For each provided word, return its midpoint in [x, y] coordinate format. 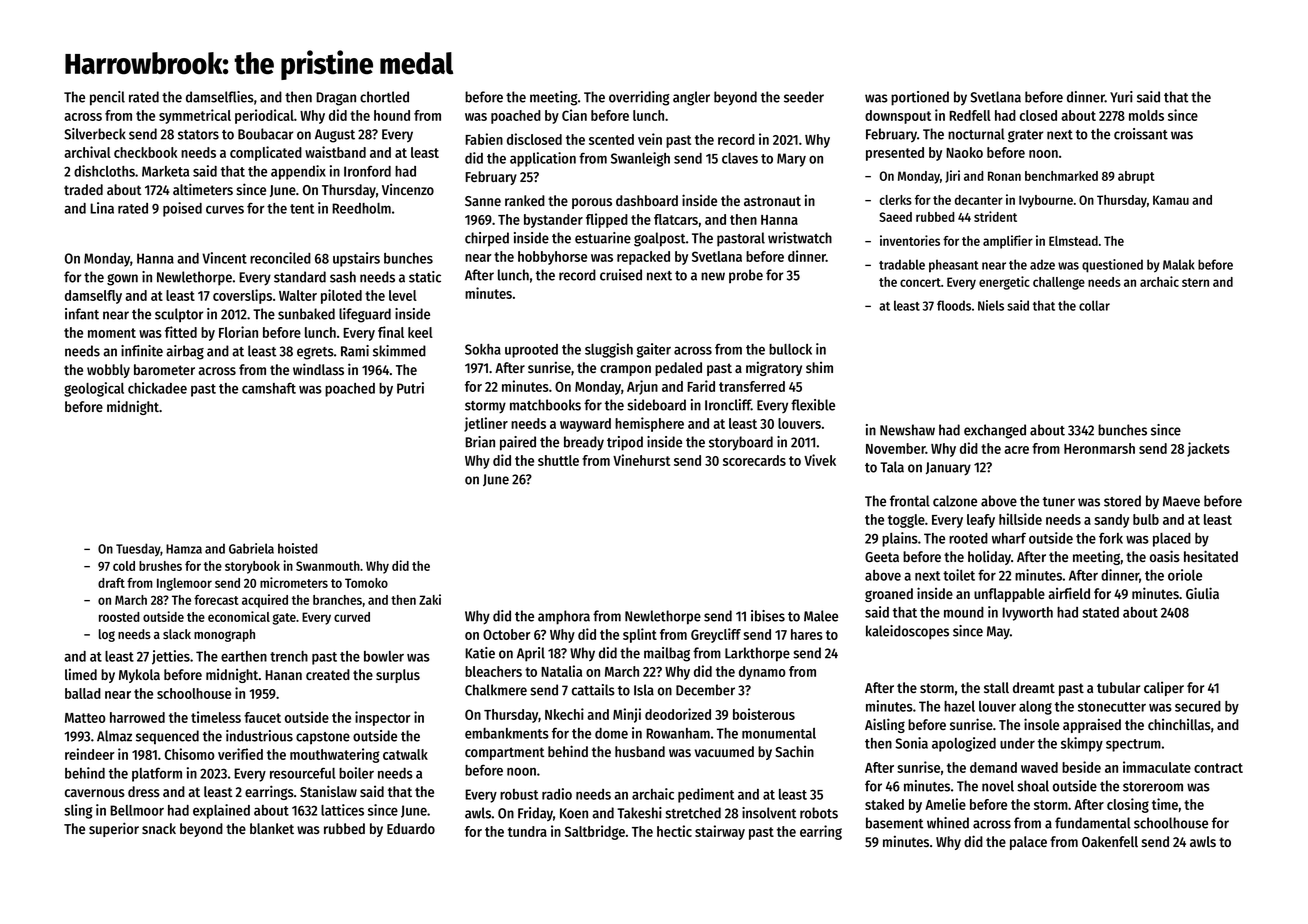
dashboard [647, 200]
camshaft [269, 388]
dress [144, 791]
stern [1195, 282]
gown [122, 280]
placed [1172, 540]
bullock [790, 349]
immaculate [1157, 767]
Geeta [882, 557]
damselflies [220, 97]
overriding [639, 98]
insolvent [769, 813]
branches [337, 600]
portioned [920, 98]
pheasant [954, 266]
